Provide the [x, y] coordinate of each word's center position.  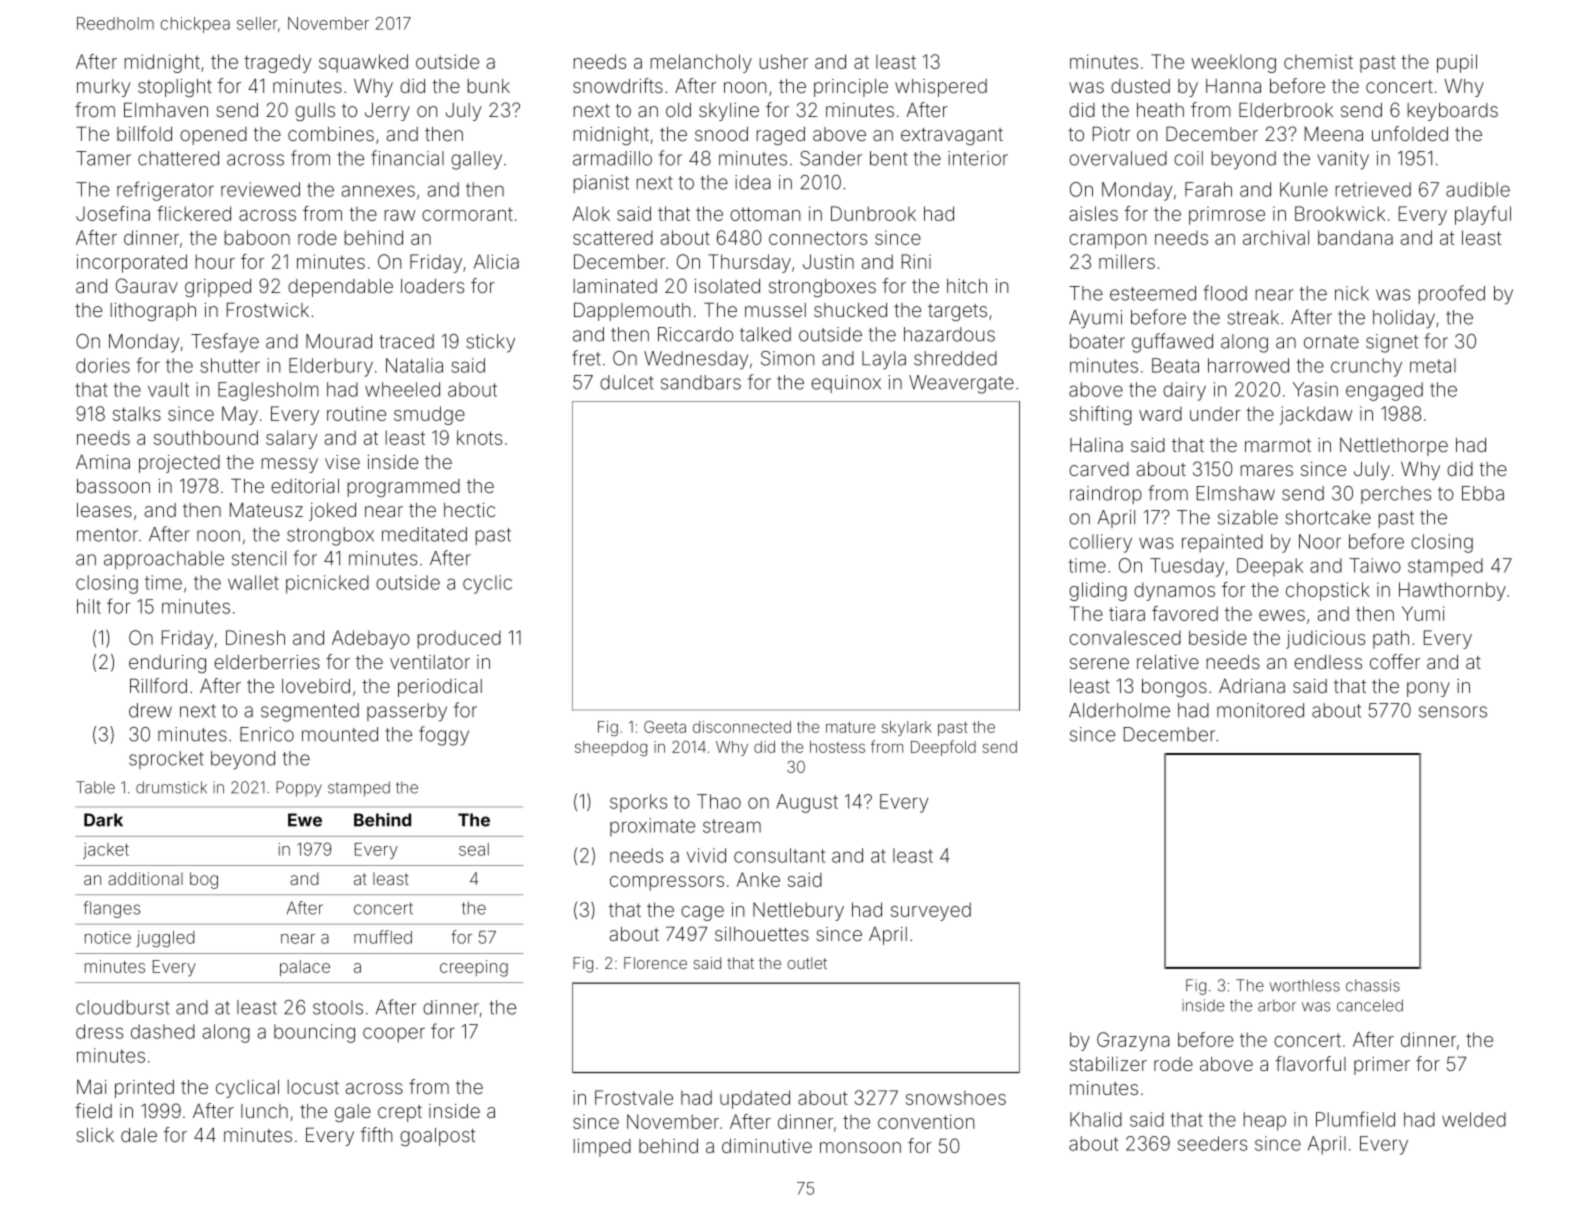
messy [290, 465]
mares [1267, 470]
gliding [1098, 591]
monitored [1260, 710]
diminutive [767, 1146]
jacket [106, 851]
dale [139, 1135]
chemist [1318, 61]
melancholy [701, 63]
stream [732, 826]
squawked [363, 63]
